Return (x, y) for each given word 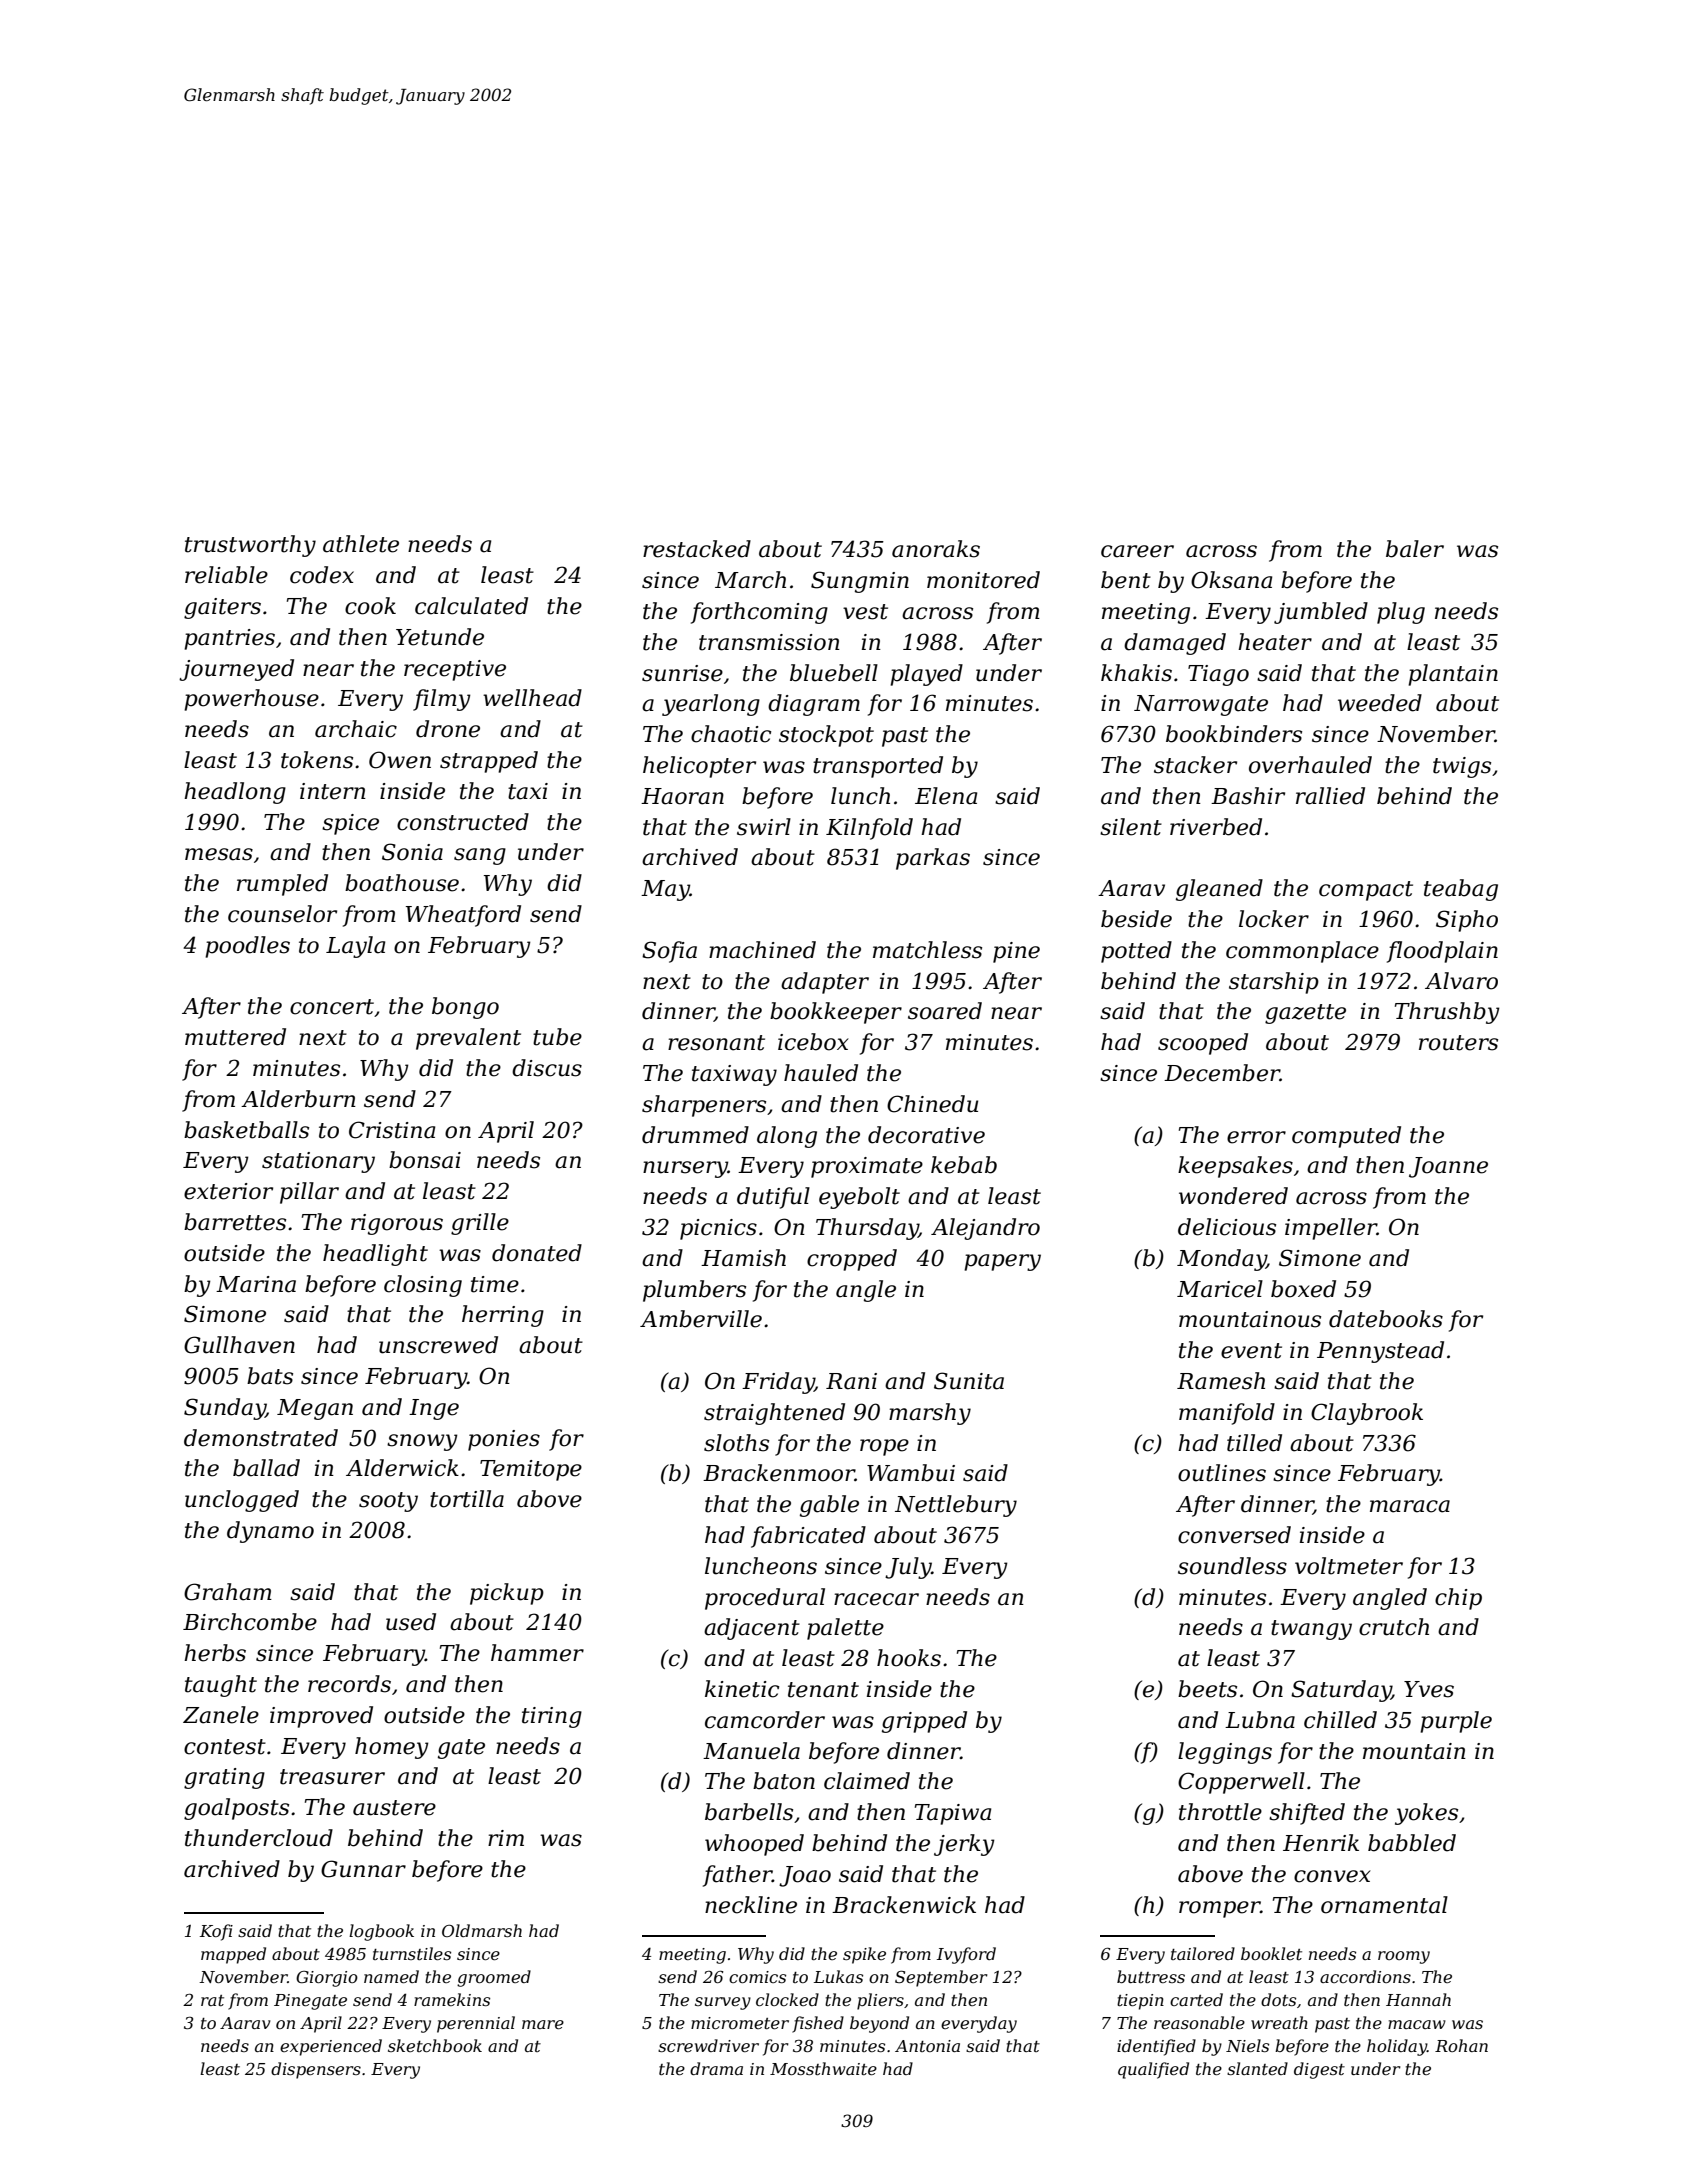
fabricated (808, 1537)
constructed (463, 822)
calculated (471, 606)
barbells (749, 1812)
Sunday (225, 1409)
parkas (933, 859)
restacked (697, 549)
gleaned (1219, 890)
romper (1220, 1909)
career (1137, 551)
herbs (215, 1653)
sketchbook (435, 2045)
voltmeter (1349, 1566)
